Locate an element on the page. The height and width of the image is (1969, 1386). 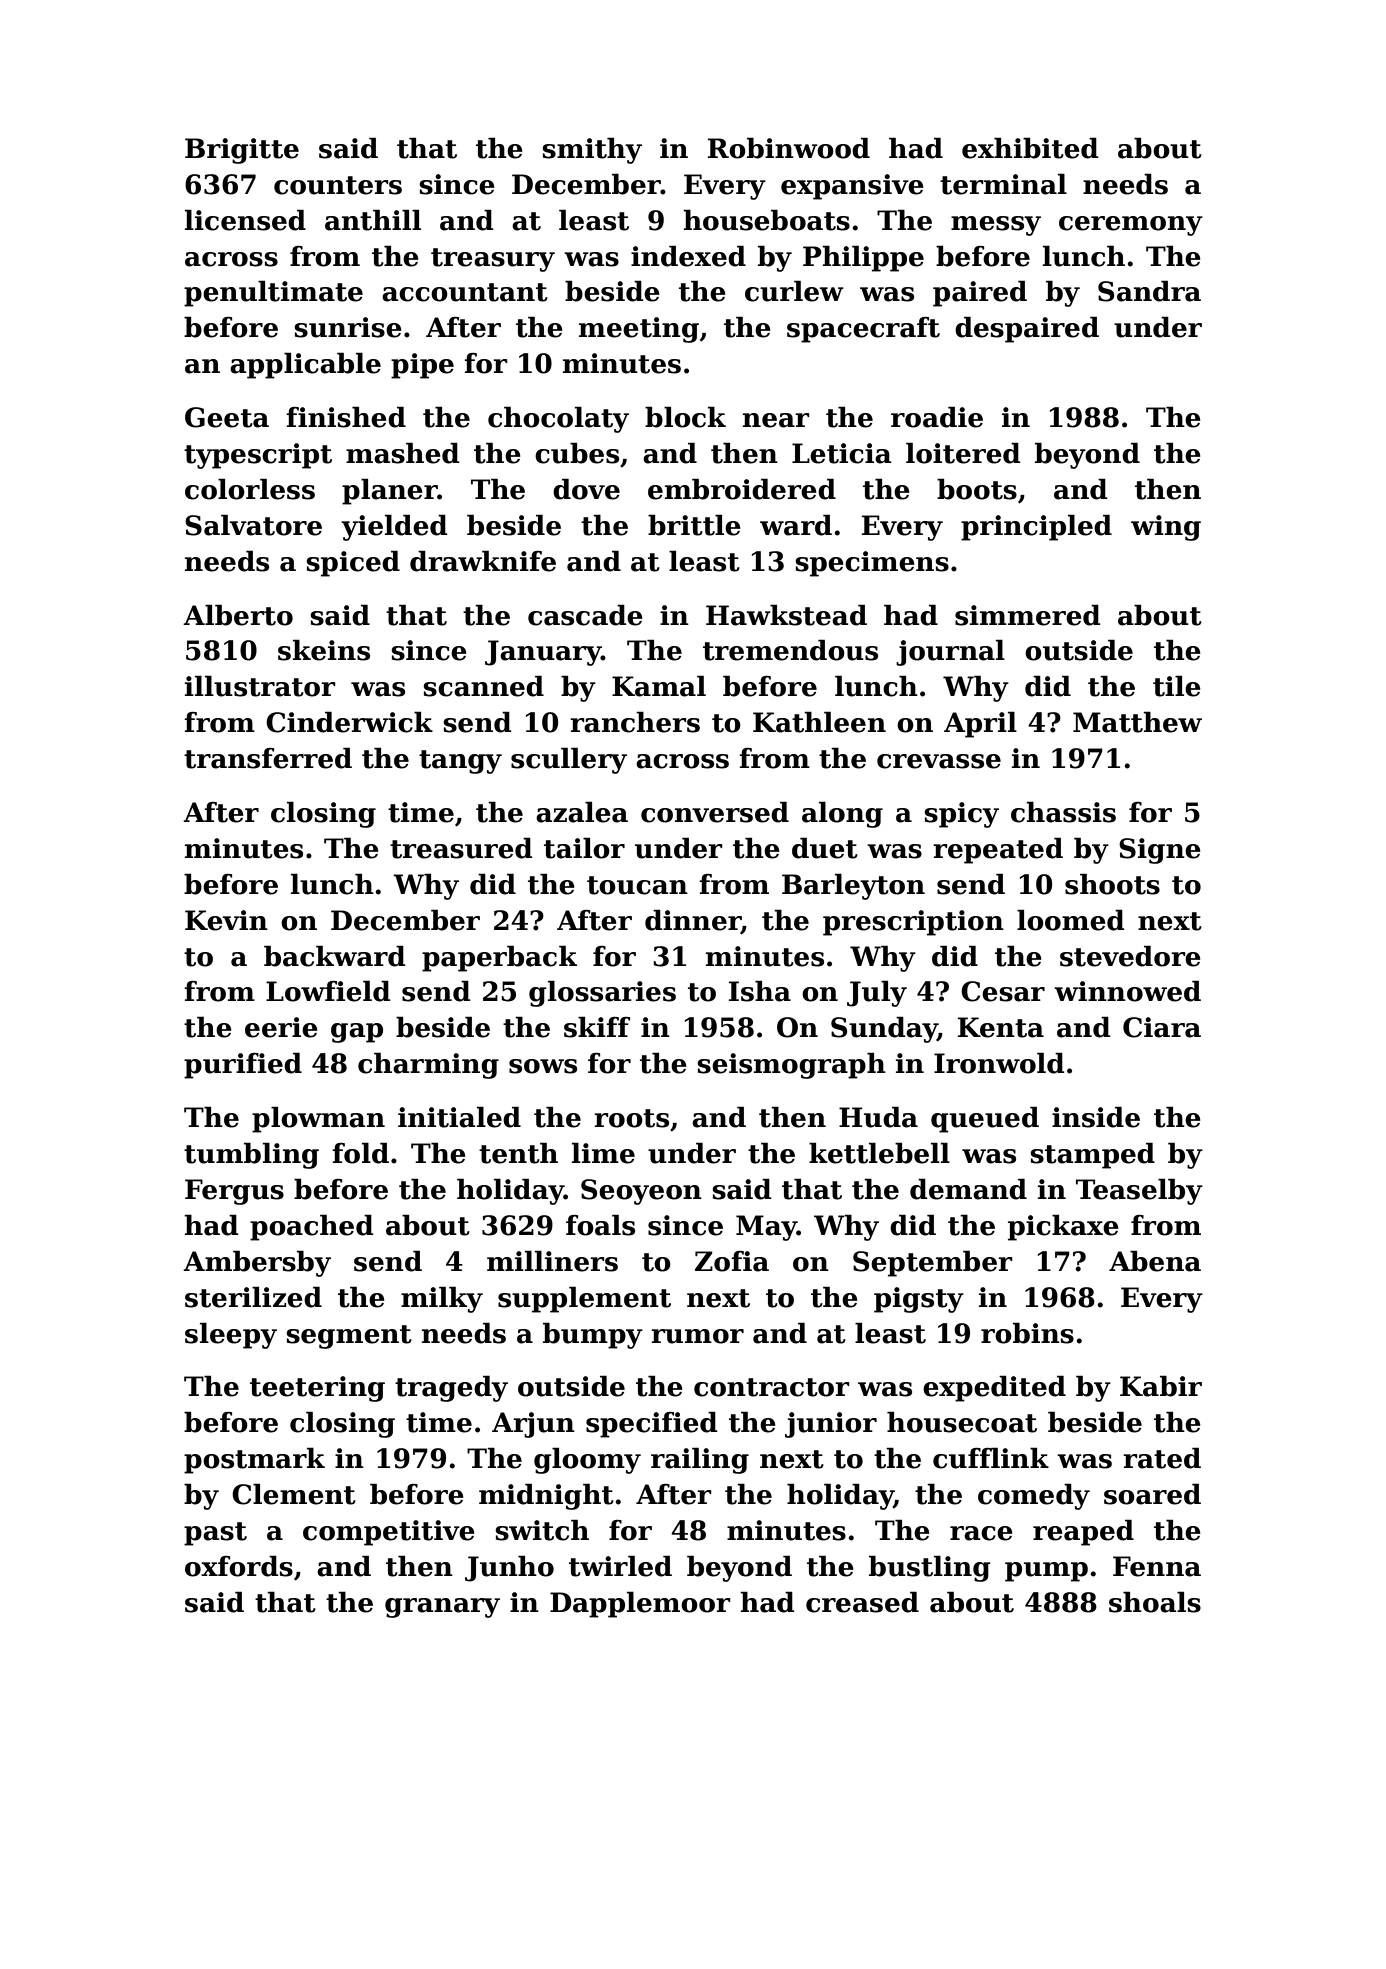
initialed is located at coordinates (459, 1117).
